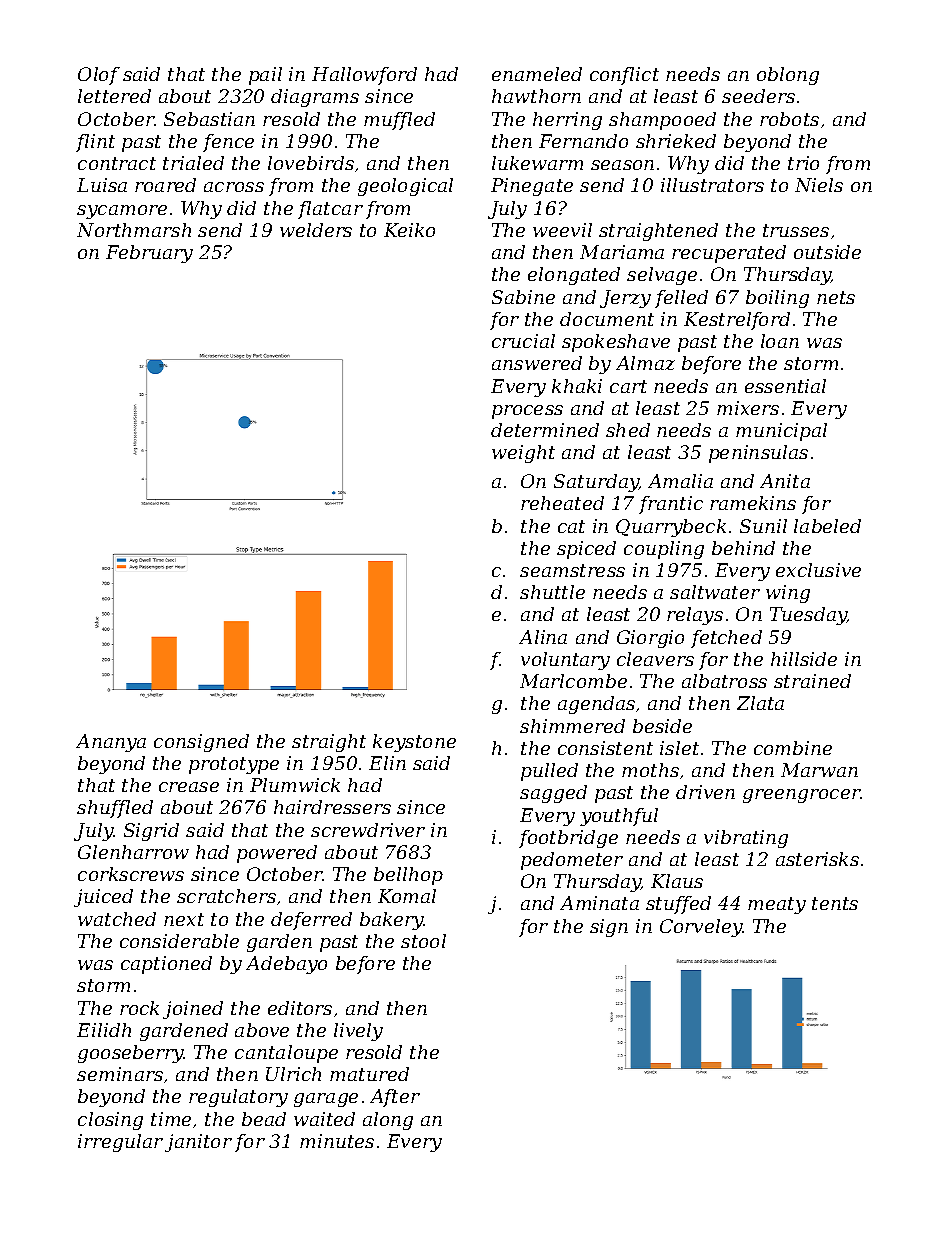  What do you see at coordinates (198, 1143) in the page?
I see `janitor` at bounding box center [198, 1143].
